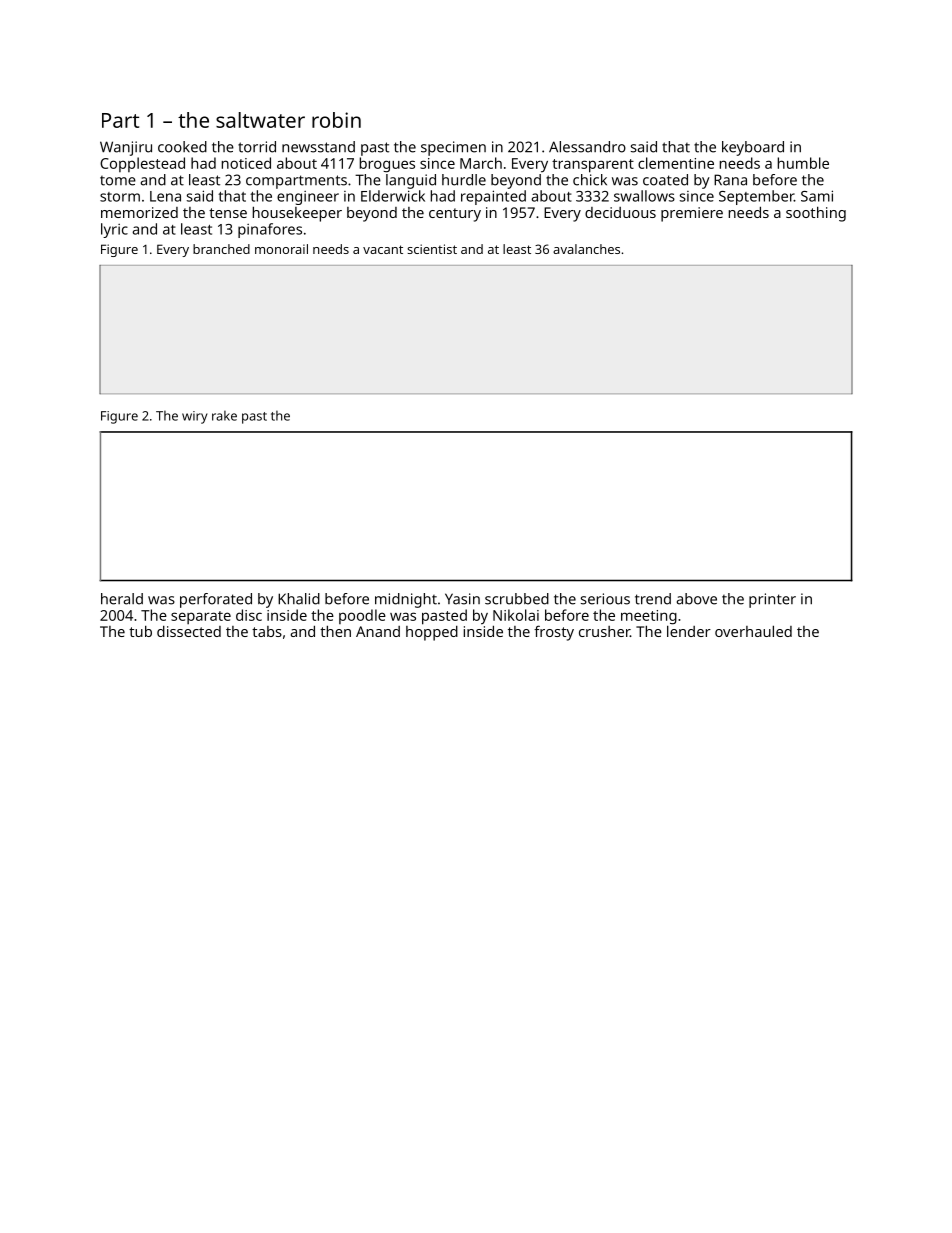 This screenshot has width=952, height=1233. What do you see at coordinates (816, 214) in the screenshot?
I see `soothing` at bounding box center [816, 214].
